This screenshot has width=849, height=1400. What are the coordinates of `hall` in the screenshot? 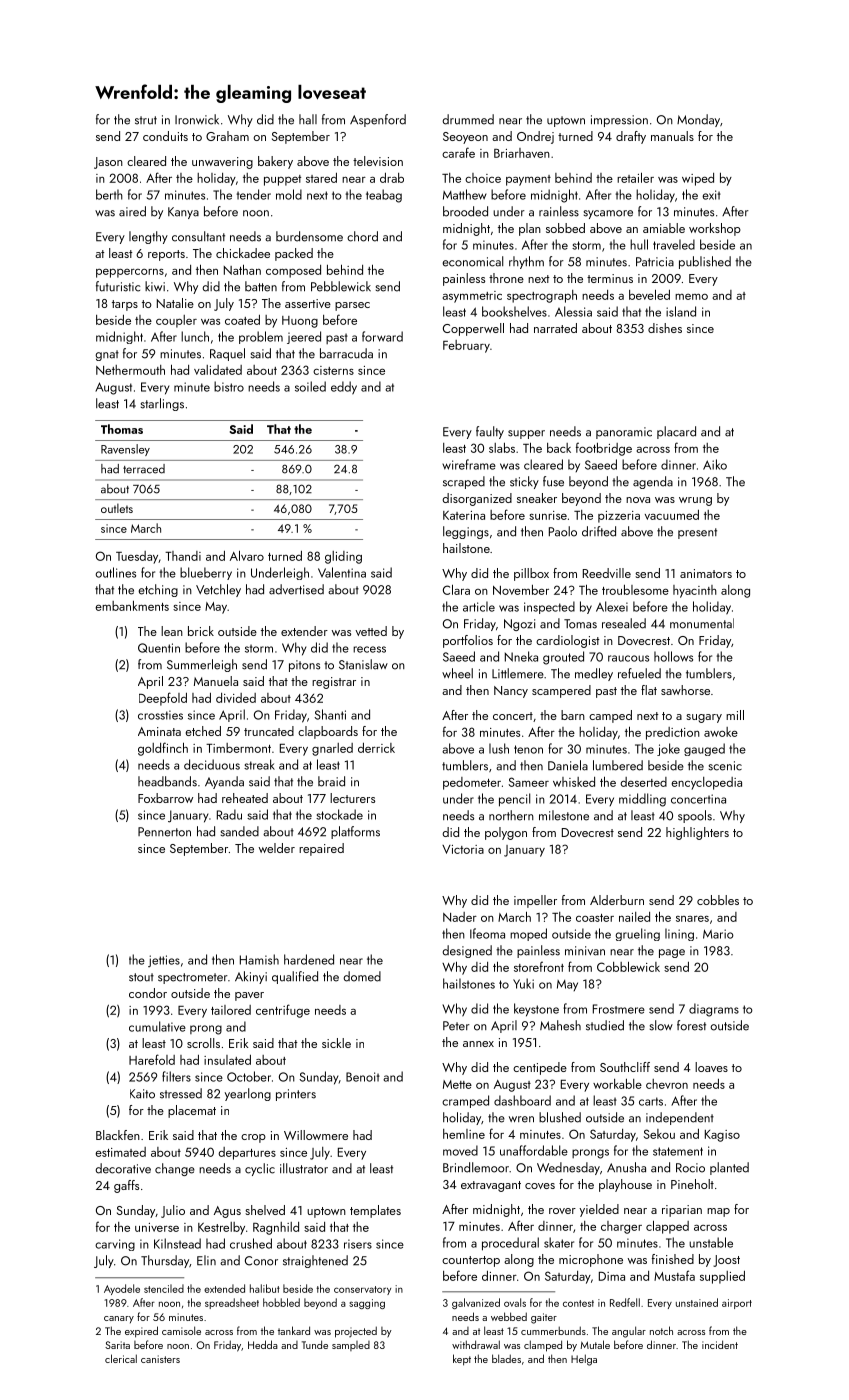 It's located at (308, 119).
